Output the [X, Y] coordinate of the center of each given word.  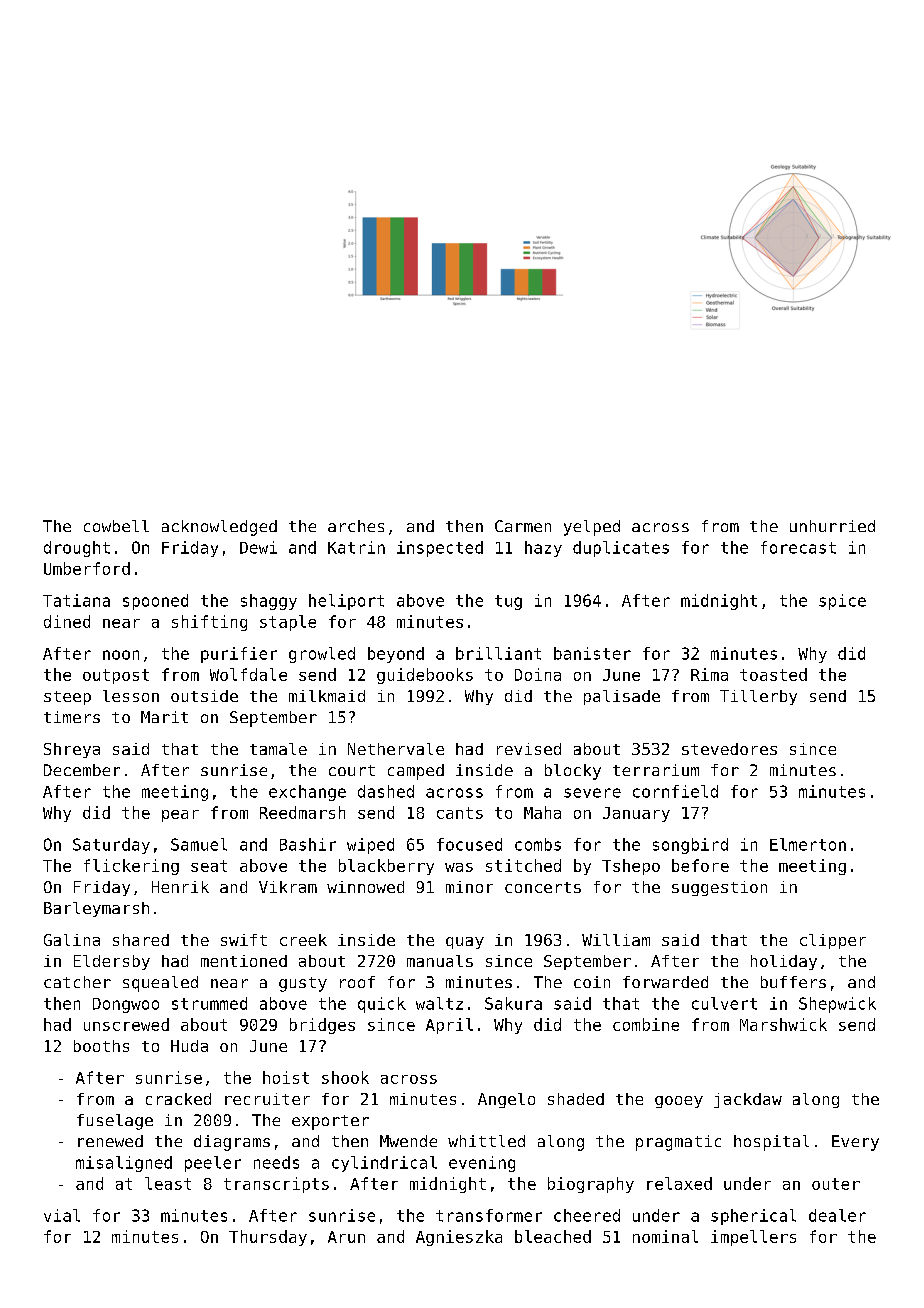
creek [303, 940]
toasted [773, 674]
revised [529, 749]
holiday [784, 962]
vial [62, 1215]
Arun [346, 1237]
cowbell [116, 526]
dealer [837, 1215]
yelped [592, 528]
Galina [72, 940]
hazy [543, 549]
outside [204, 696]
